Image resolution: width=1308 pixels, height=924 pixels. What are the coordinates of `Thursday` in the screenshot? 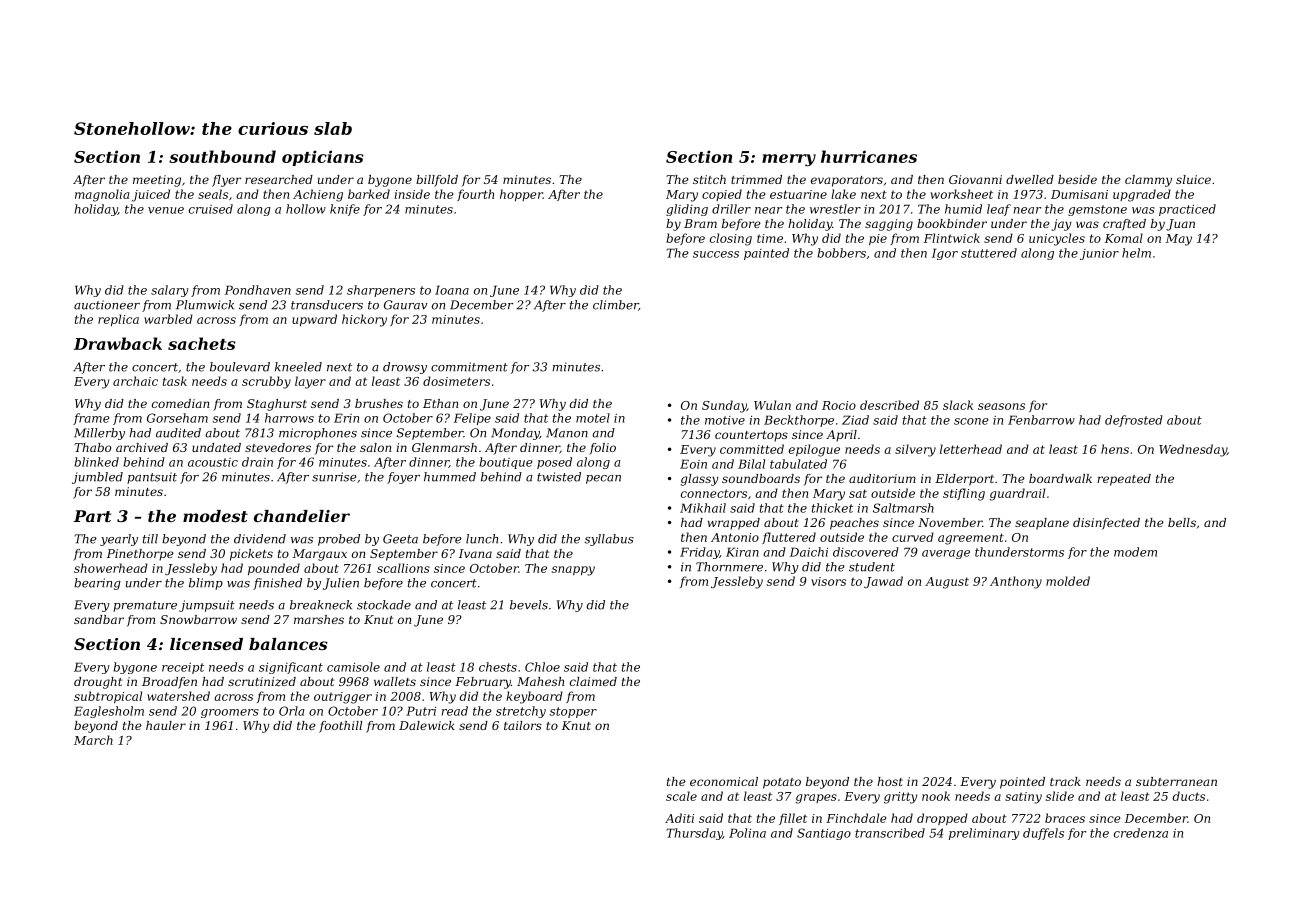 It's located at (694, 834).
